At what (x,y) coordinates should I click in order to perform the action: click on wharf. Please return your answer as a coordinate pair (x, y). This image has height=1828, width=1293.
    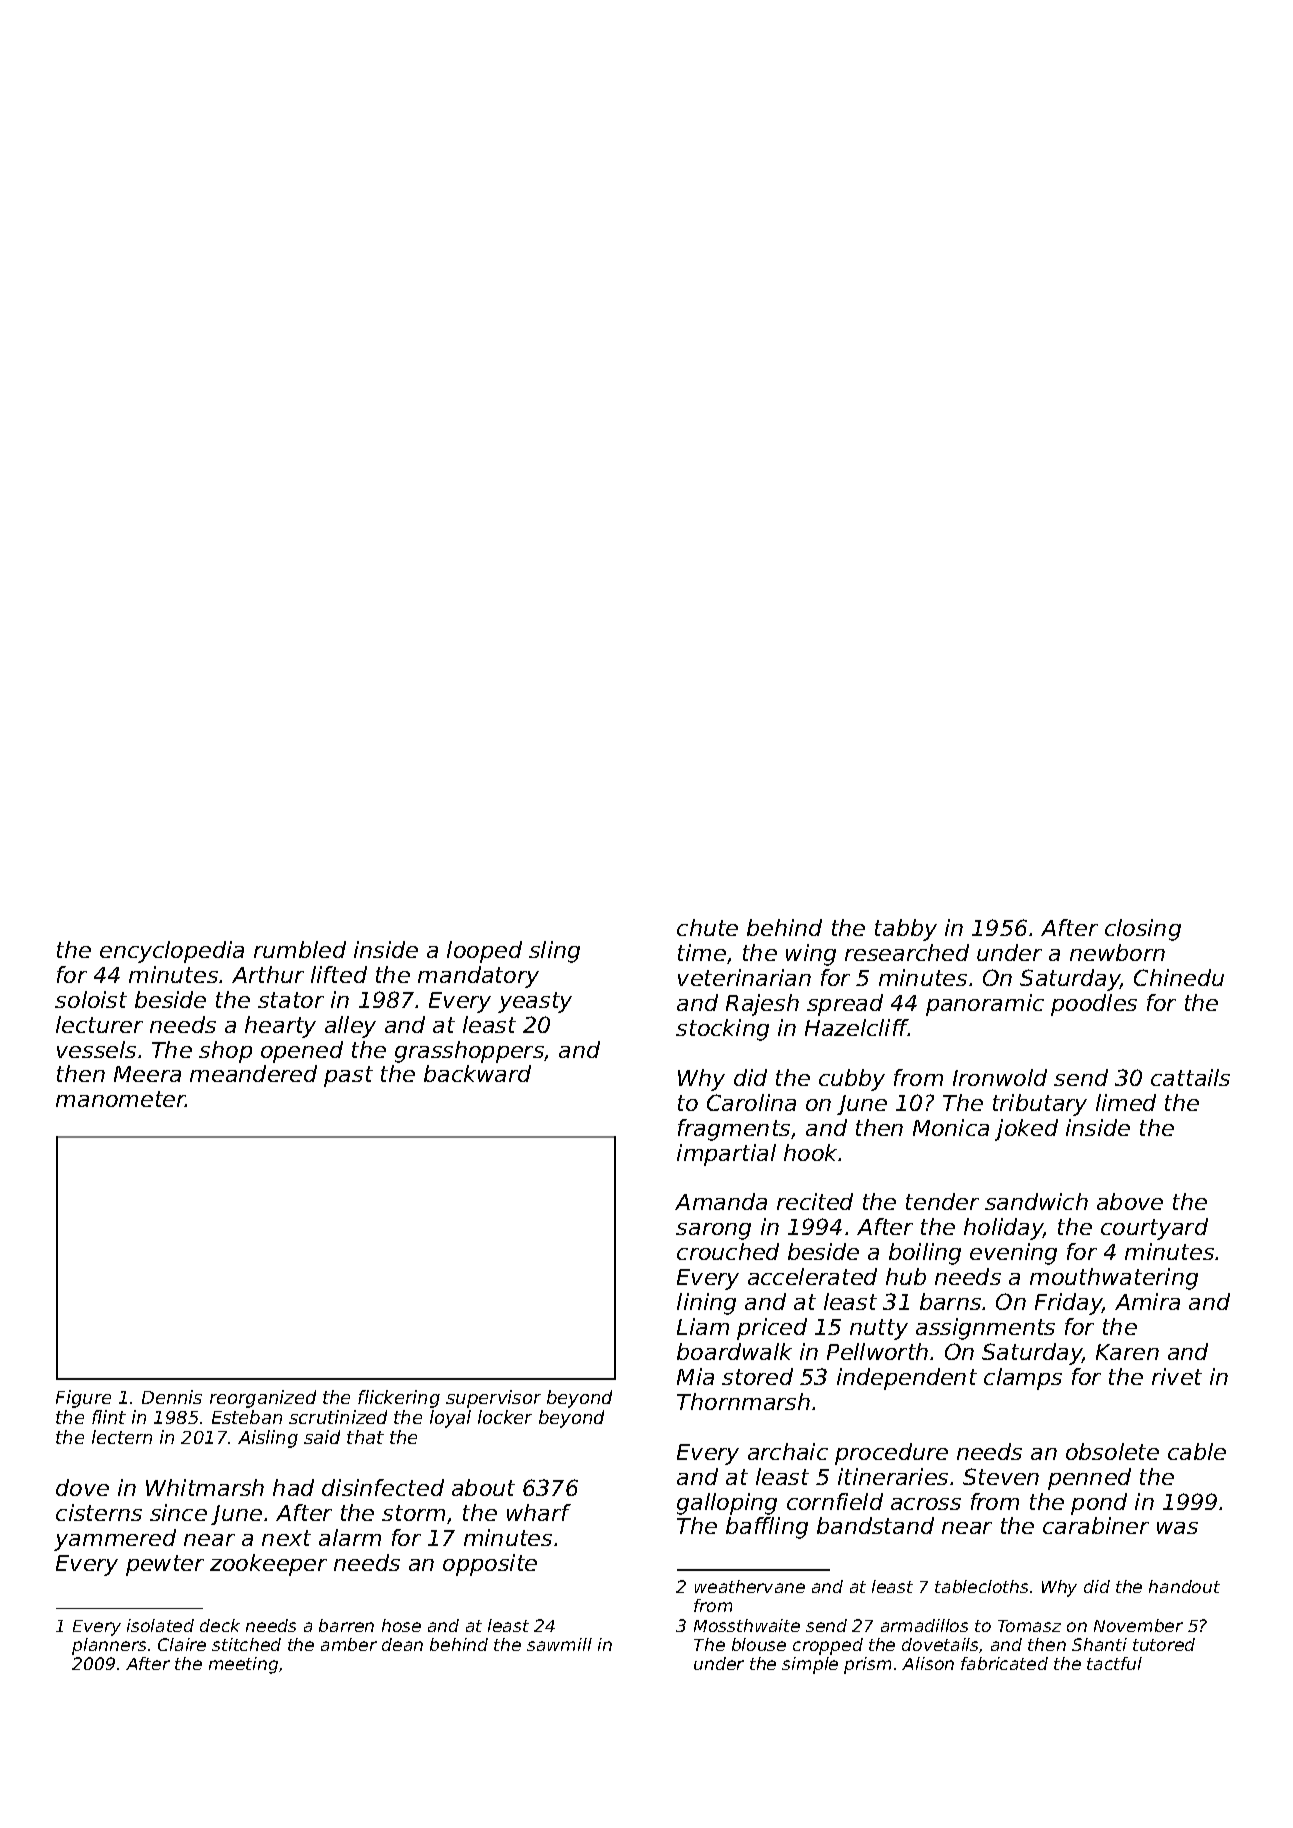
    Looking at the image, I should click on (539, 1512).
